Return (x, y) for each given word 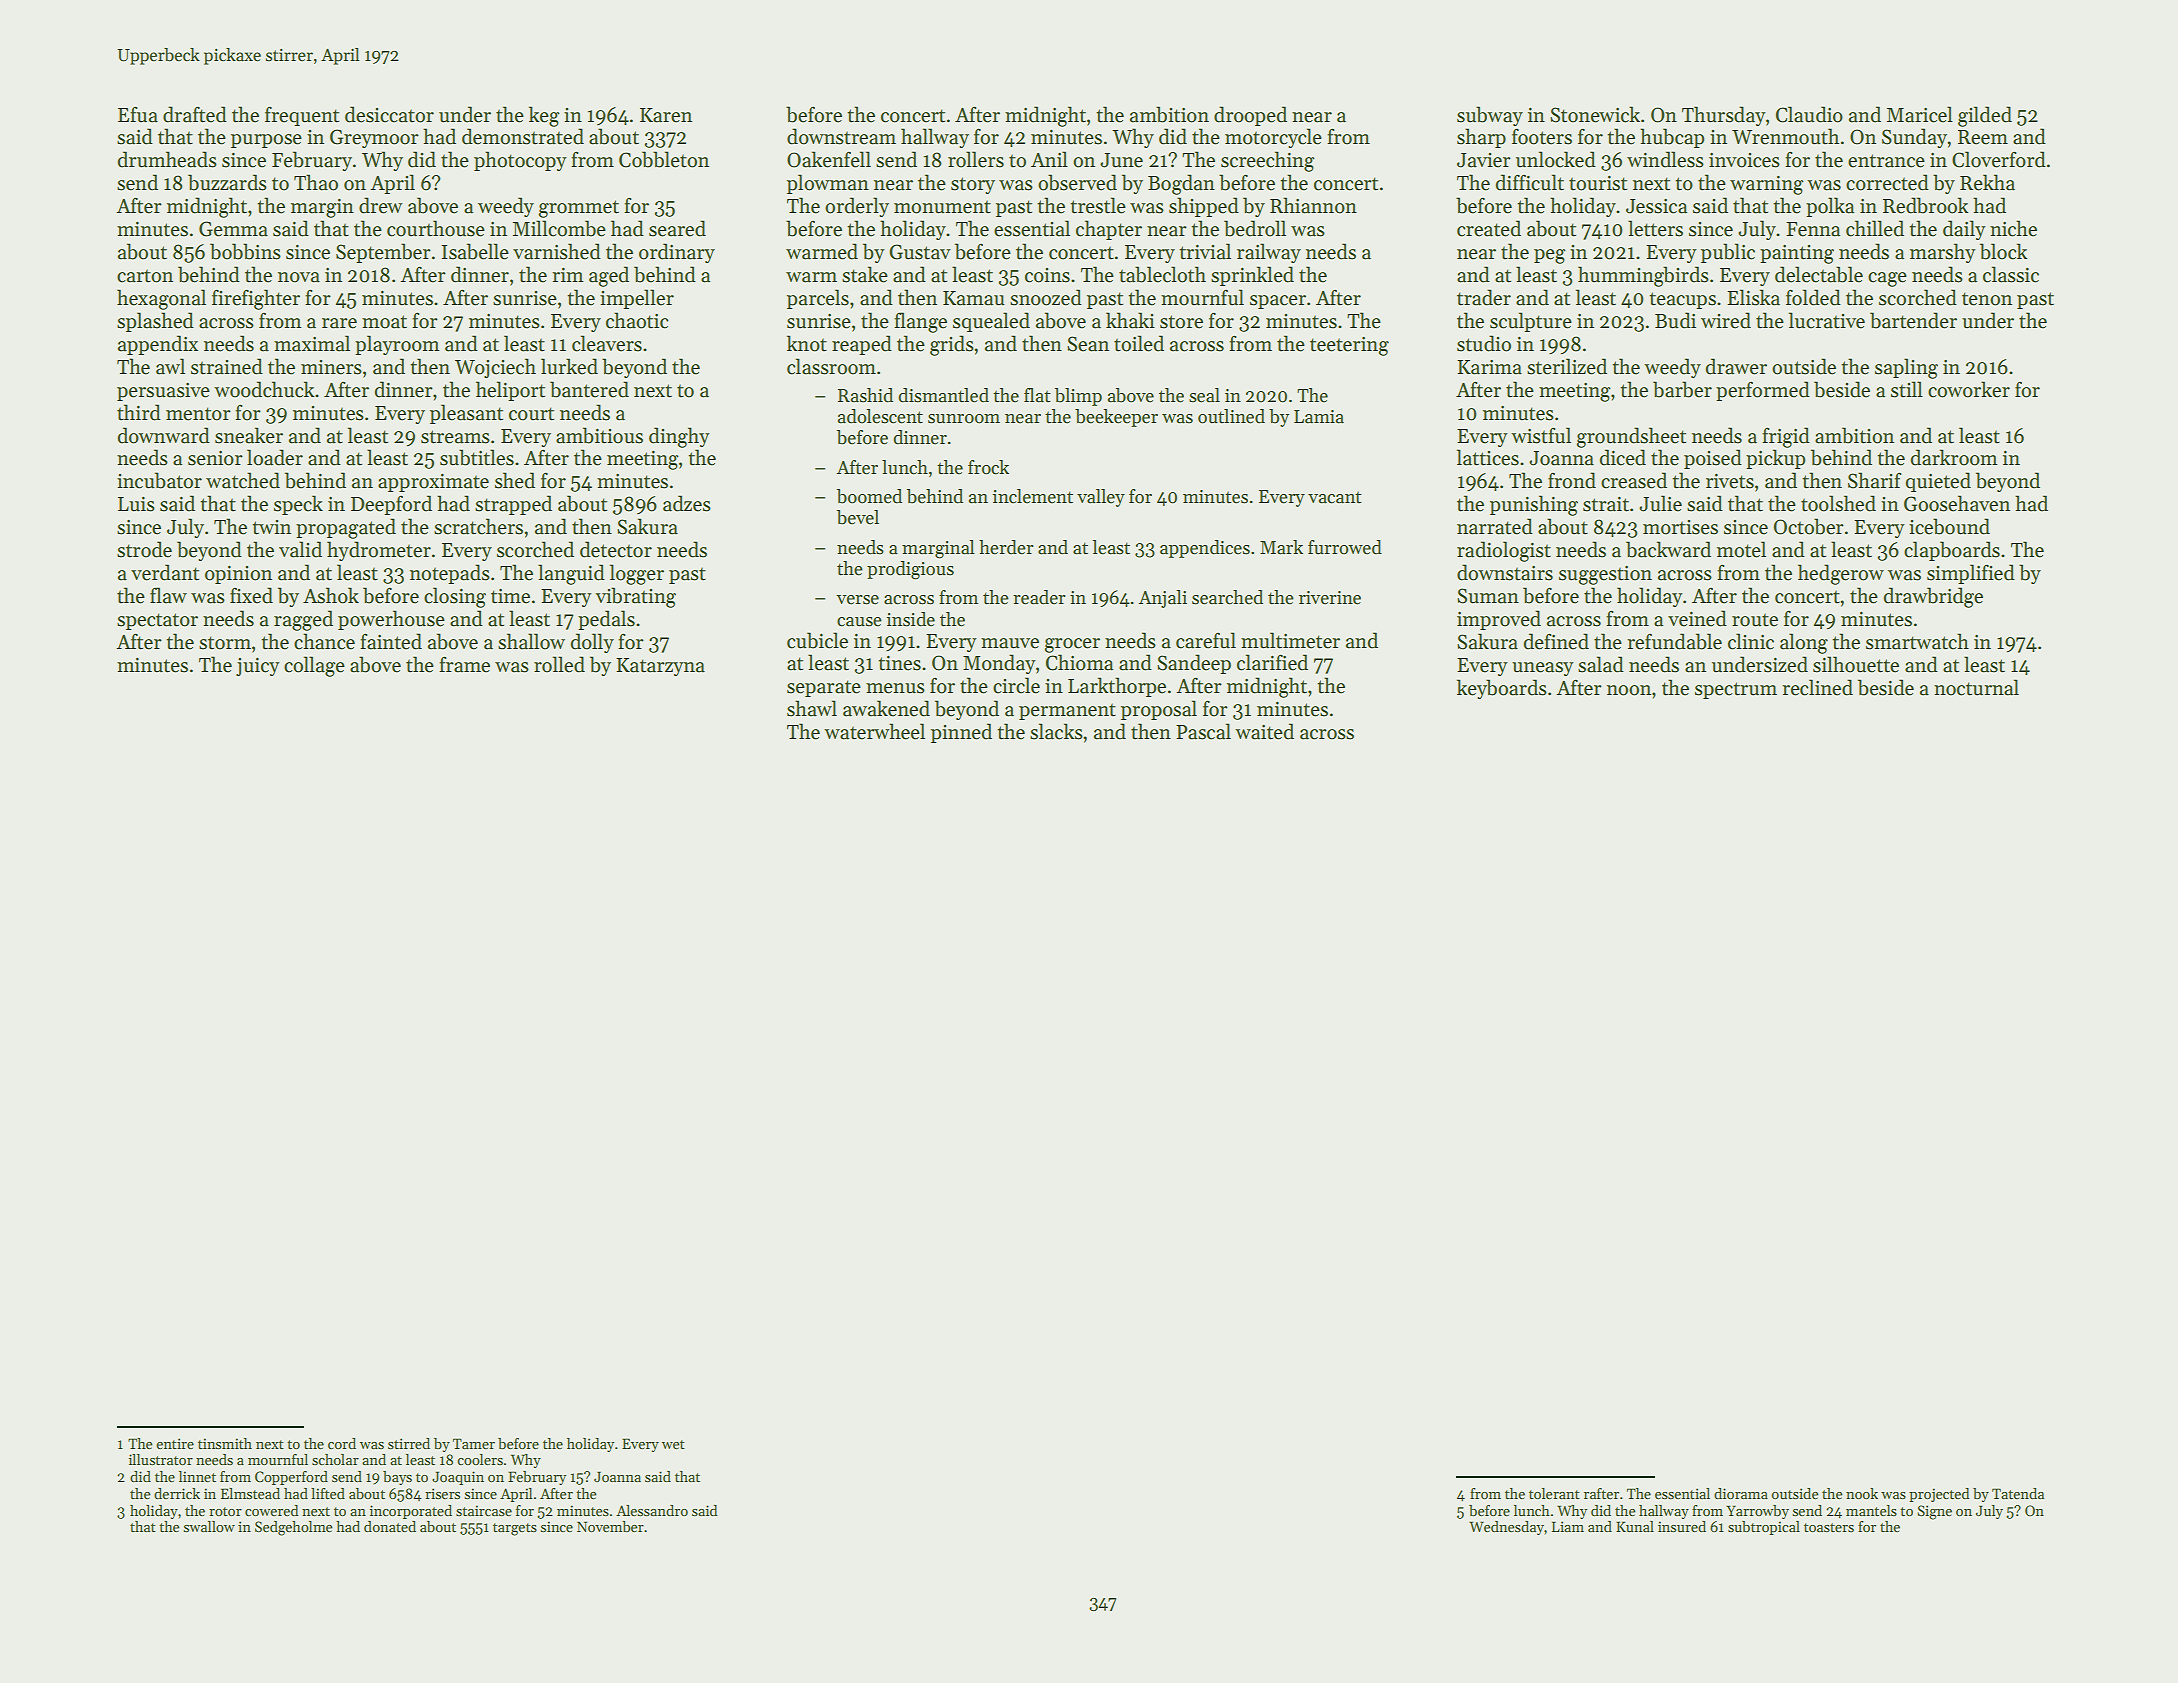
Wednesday (1506, 1528)
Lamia (1319, 417)
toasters (1829, 1527)
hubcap (1672, 138)
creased (1634, 480)
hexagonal (161, 299)
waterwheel (874, 731)
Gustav (920, 252)
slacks (1056, 731)
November (610, 1526)
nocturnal (1976, 687)
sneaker (249, 435)
